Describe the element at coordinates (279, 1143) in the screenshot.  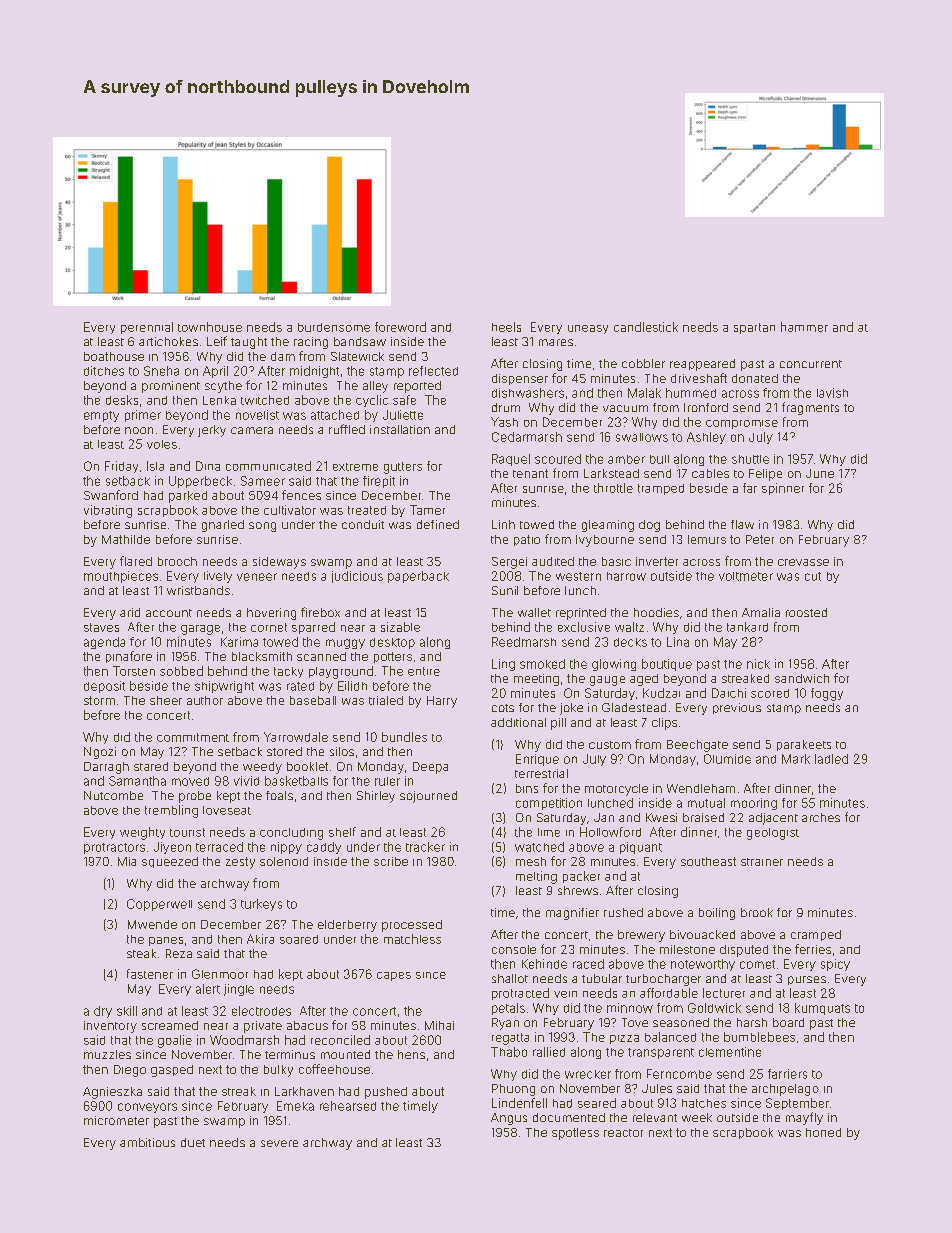
I see `severe` at that location.
